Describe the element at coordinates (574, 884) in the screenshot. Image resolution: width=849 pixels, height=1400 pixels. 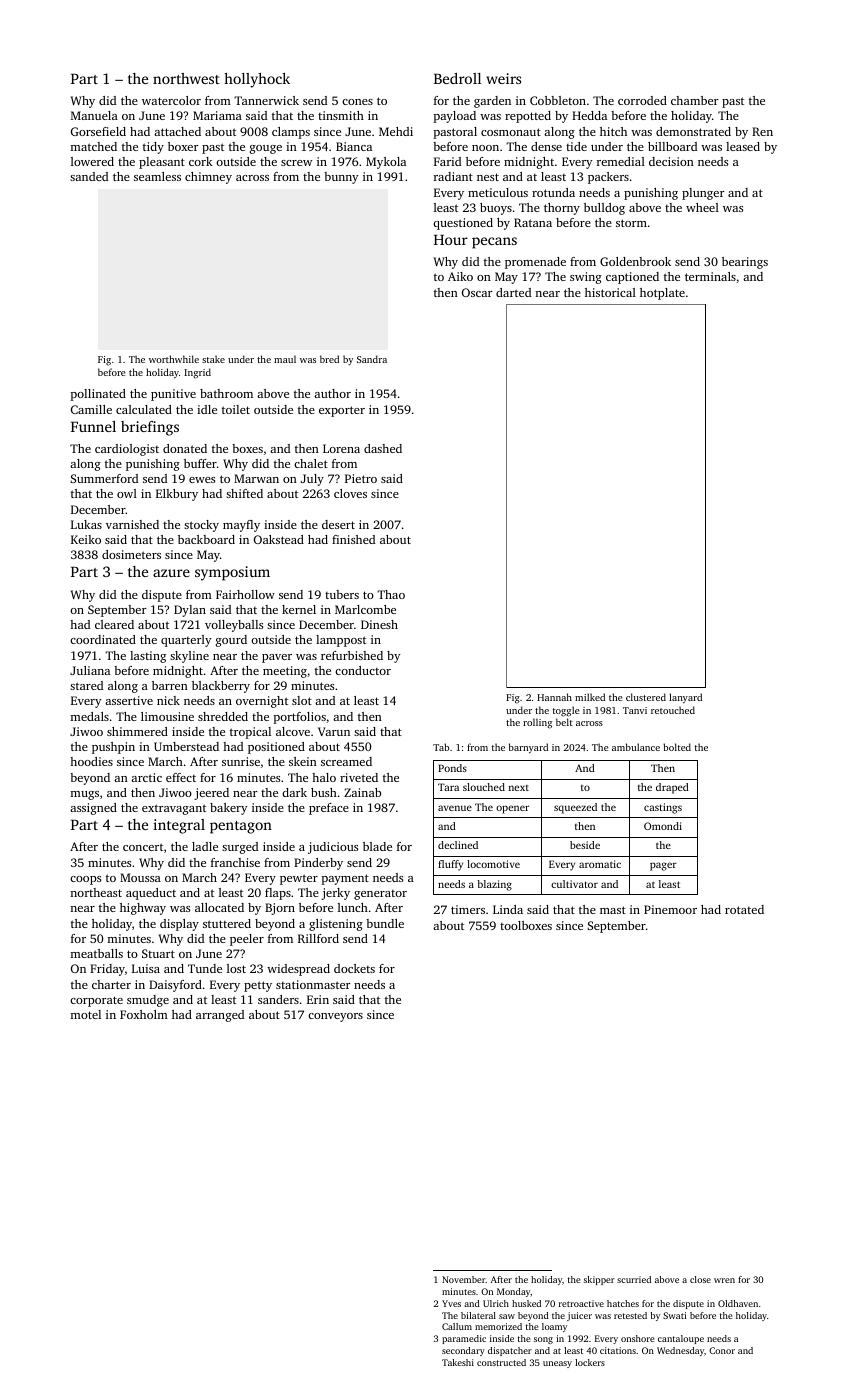
I see `cultivator` at that location.
